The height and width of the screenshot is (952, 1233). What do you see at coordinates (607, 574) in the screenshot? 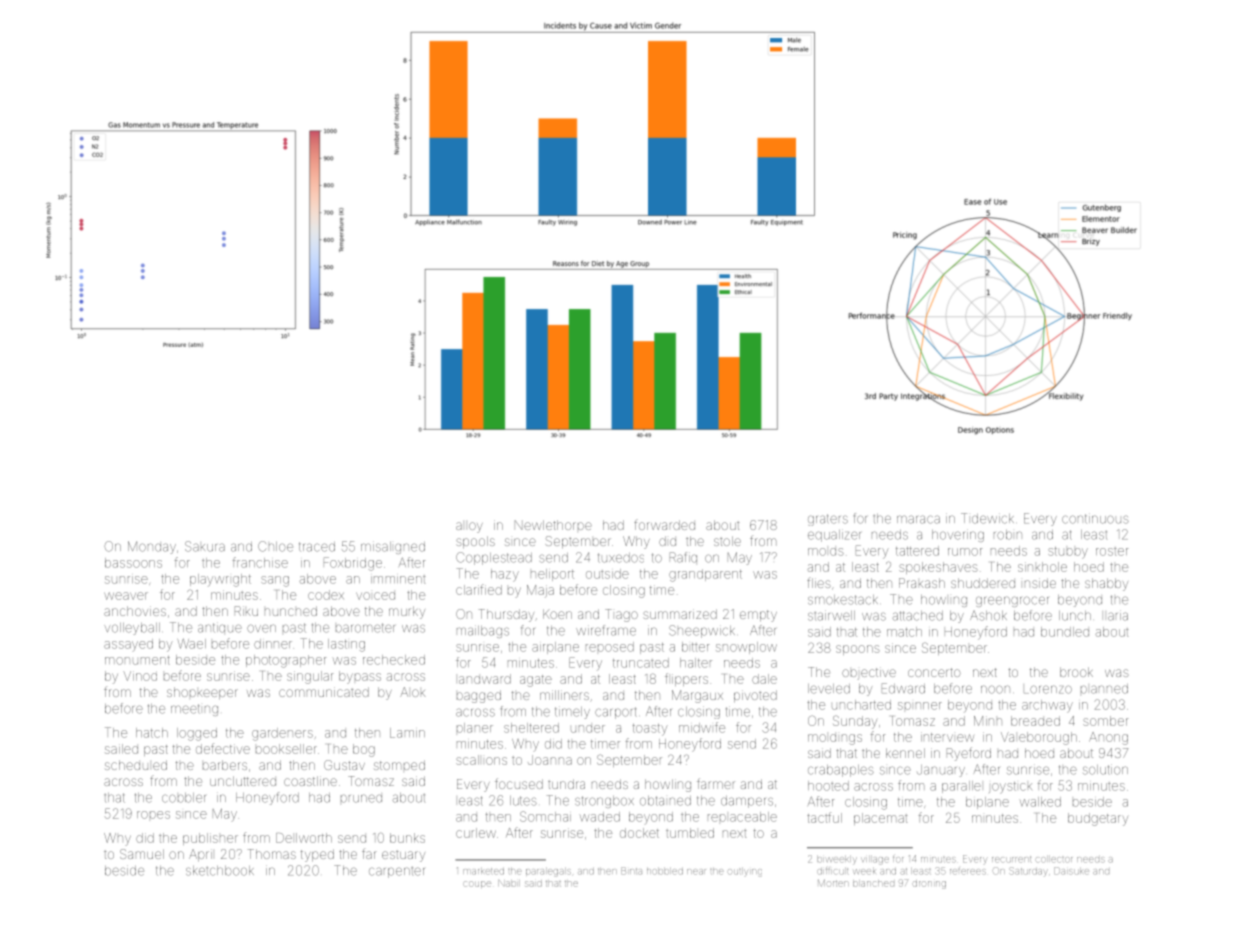
I see `outside` at bounding box center [607, 574].
